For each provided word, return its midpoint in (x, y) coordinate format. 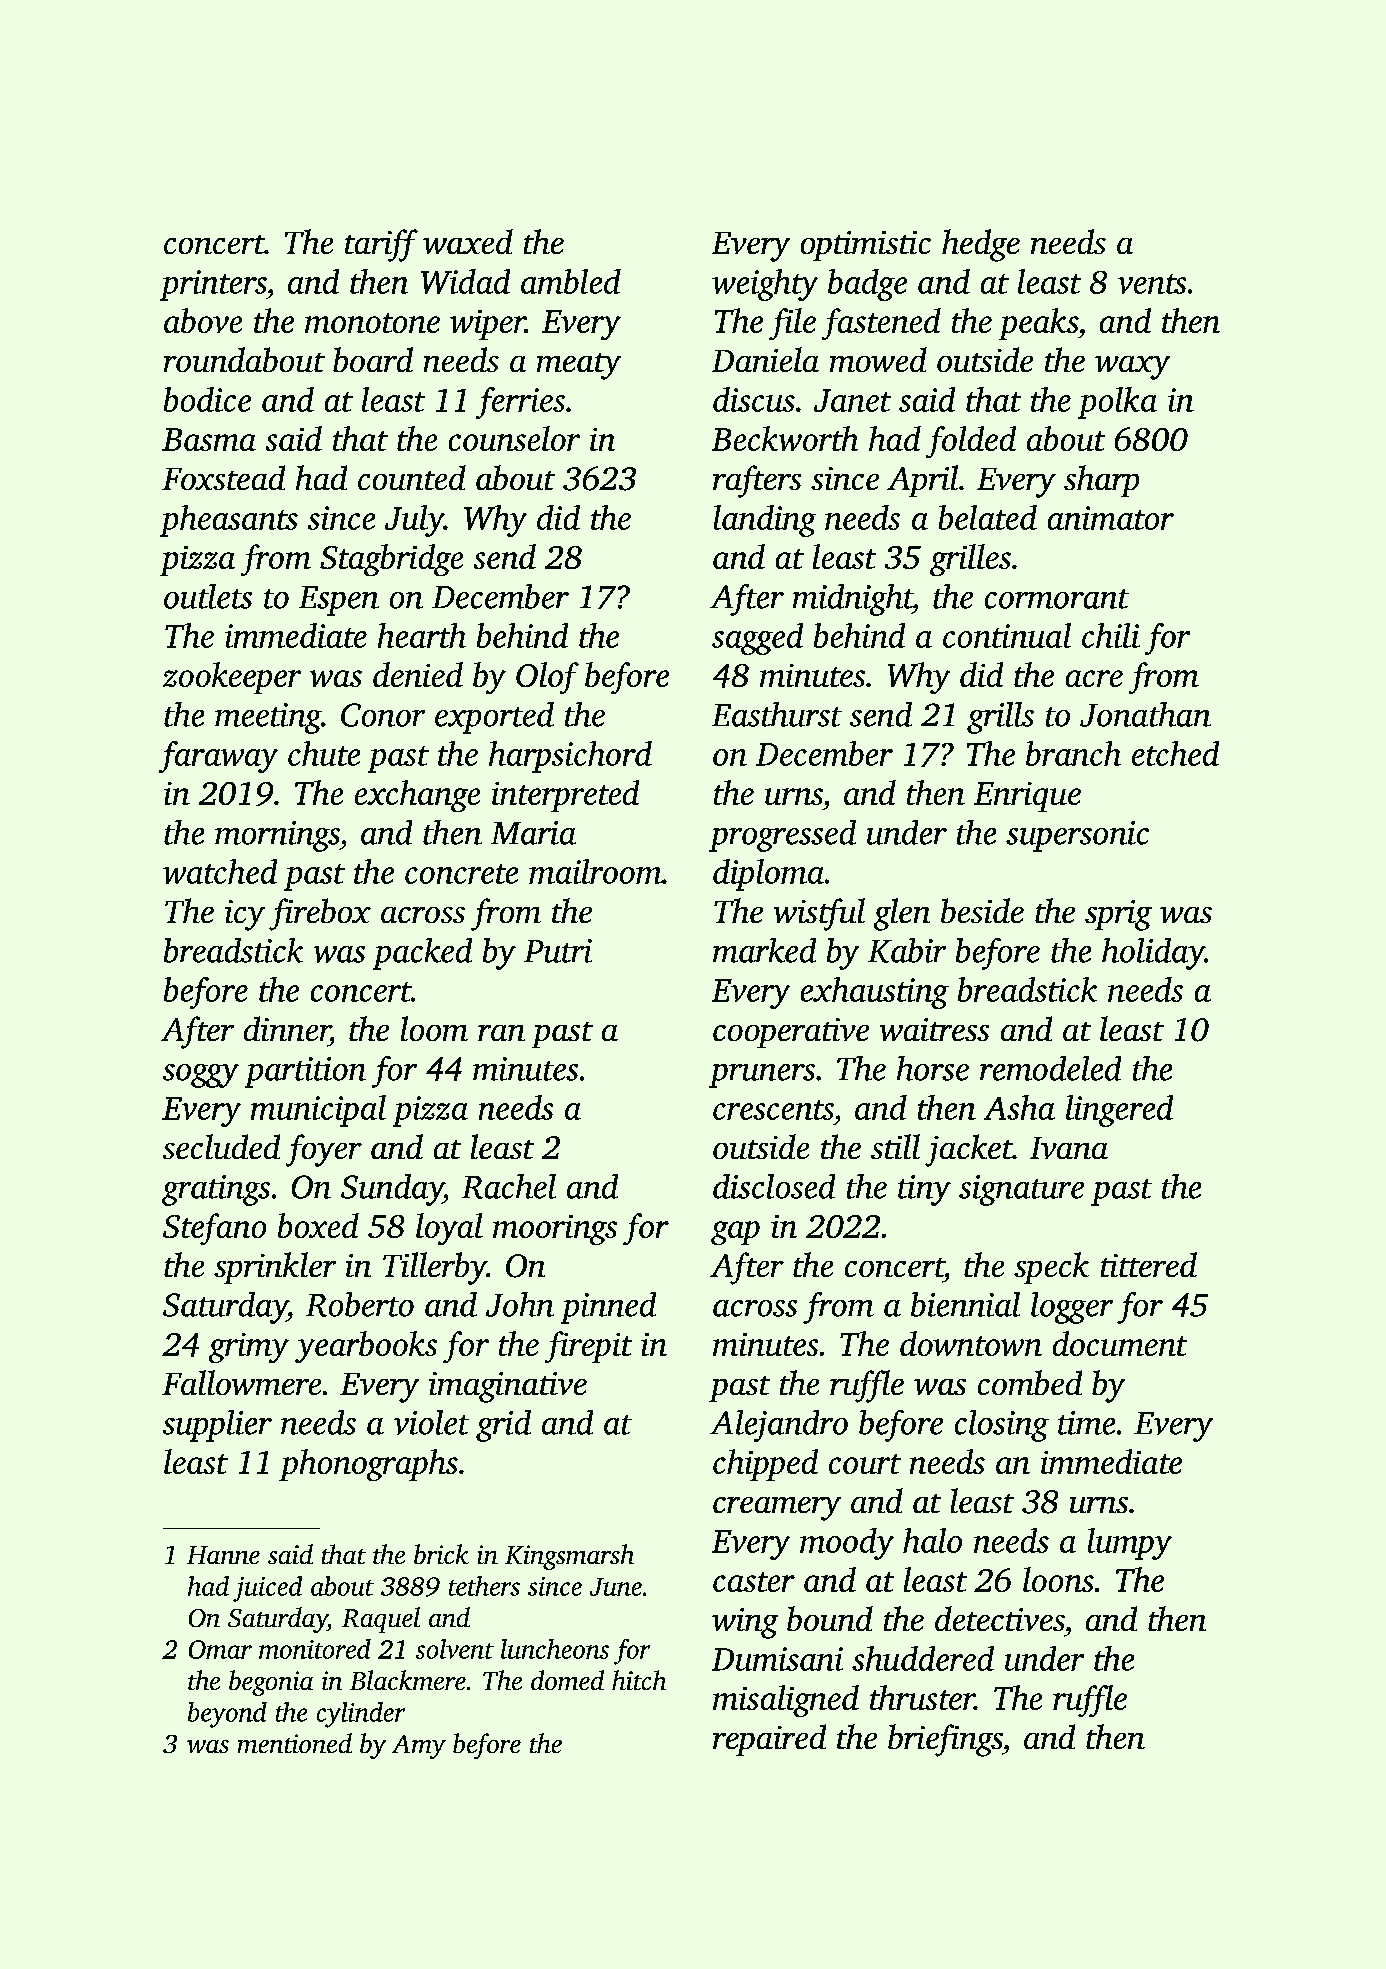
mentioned (295, 1743)
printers (213, 285)
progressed (782, 836)
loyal (449, 1229)
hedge (981, 245)
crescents (773, 1110)
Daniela (765, 359)
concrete (461, 874)
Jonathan (1145, 714)
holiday (1153, 954)
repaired (769, 1740)
